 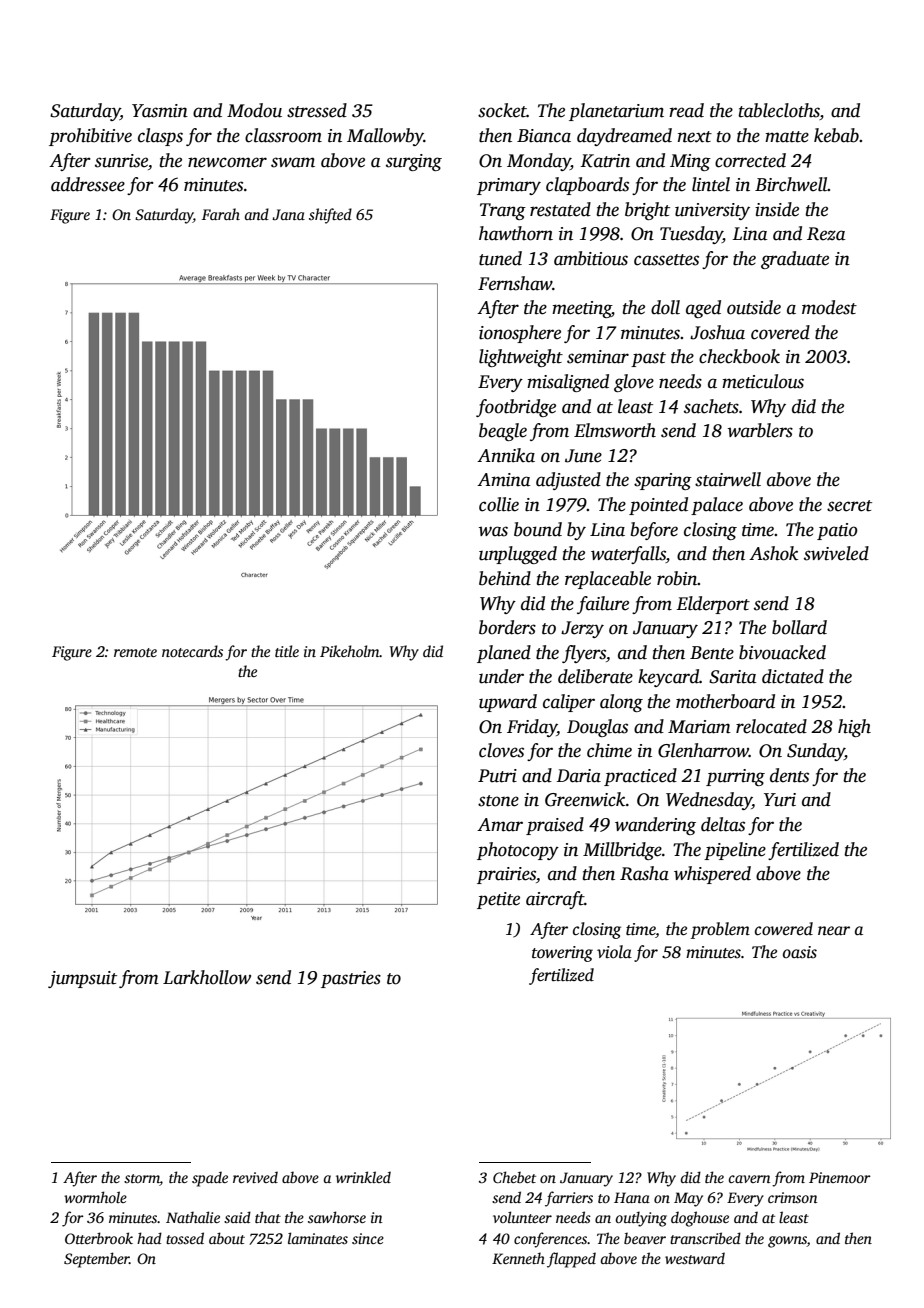 I want to click on was, so click(x=493, y=531).
